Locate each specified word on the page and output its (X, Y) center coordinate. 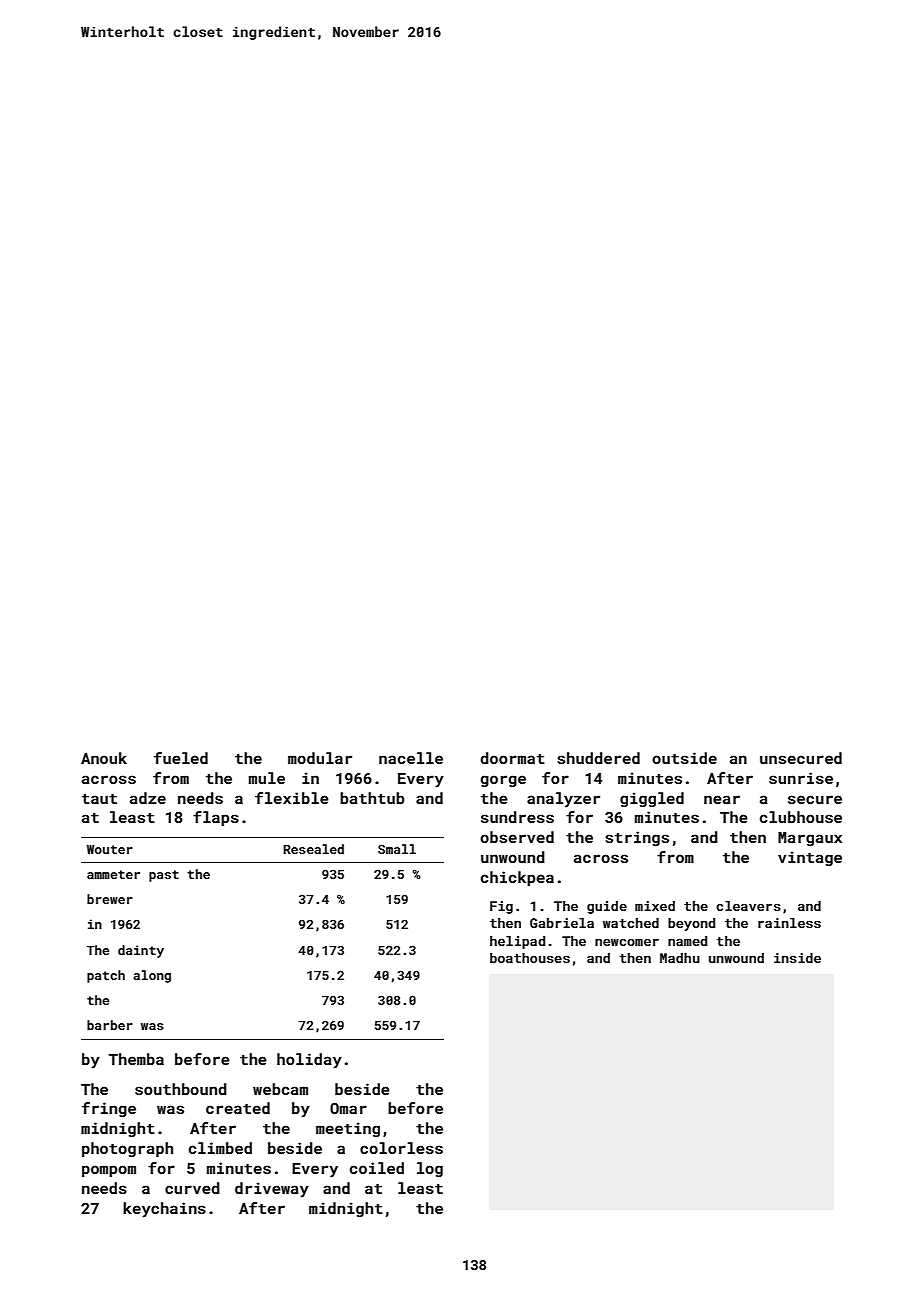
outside (684, 758)
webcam (280, 1089)
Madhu (680, 958)
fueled (181, 758)
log (430, 1169)
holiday (309, 1061)
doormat (513, 758)
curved (192, 1188)
